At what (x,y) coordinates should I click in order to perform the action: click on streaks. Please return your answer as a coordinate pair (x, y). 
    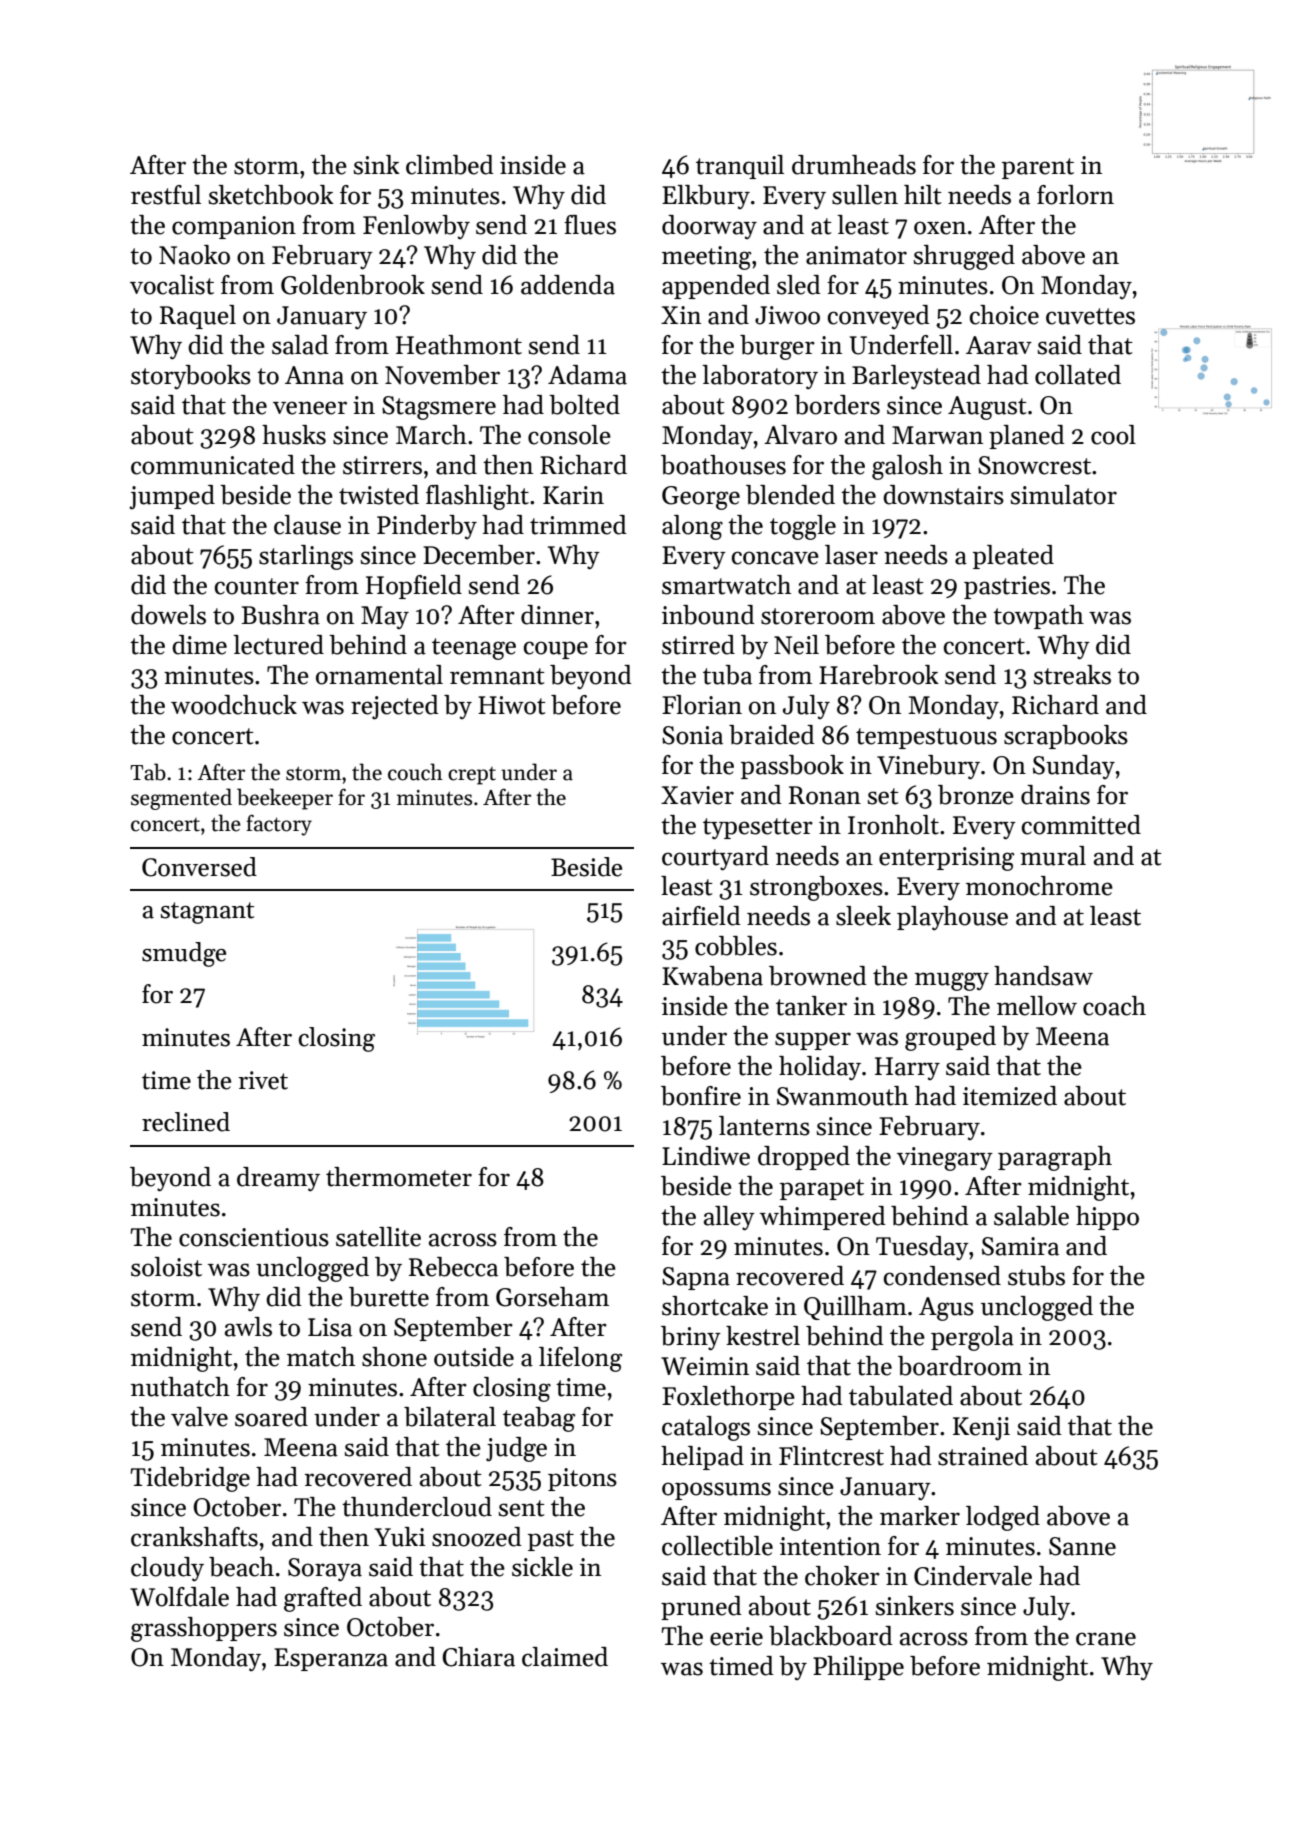
    Looking at the image, I should click on (1072, 675).
